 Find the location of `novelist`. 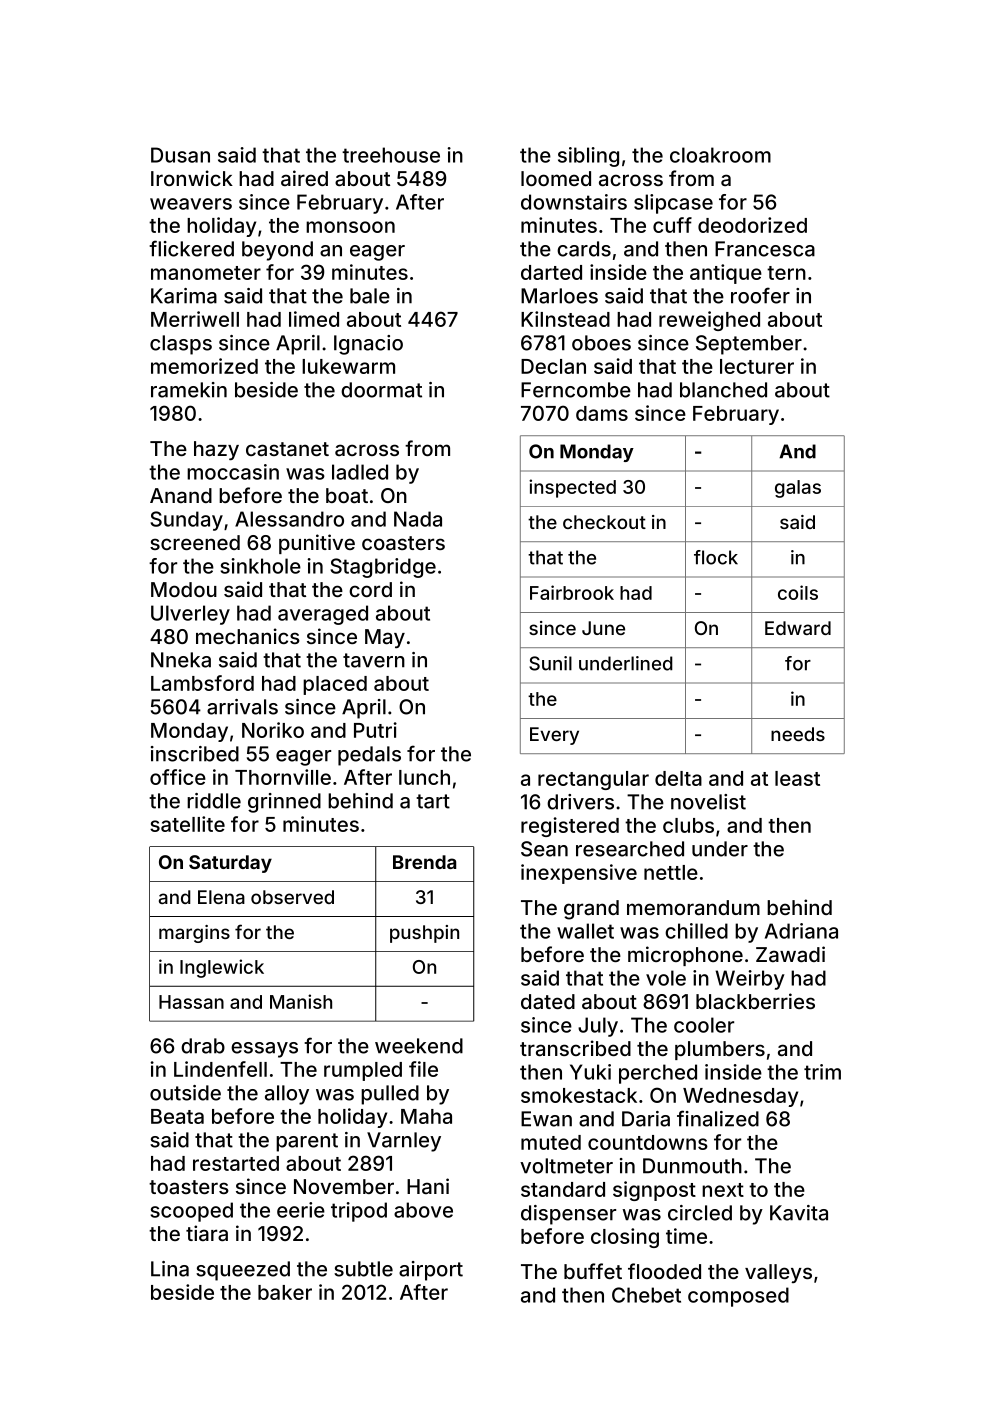

novelist is located at coordinates (708, 802).
